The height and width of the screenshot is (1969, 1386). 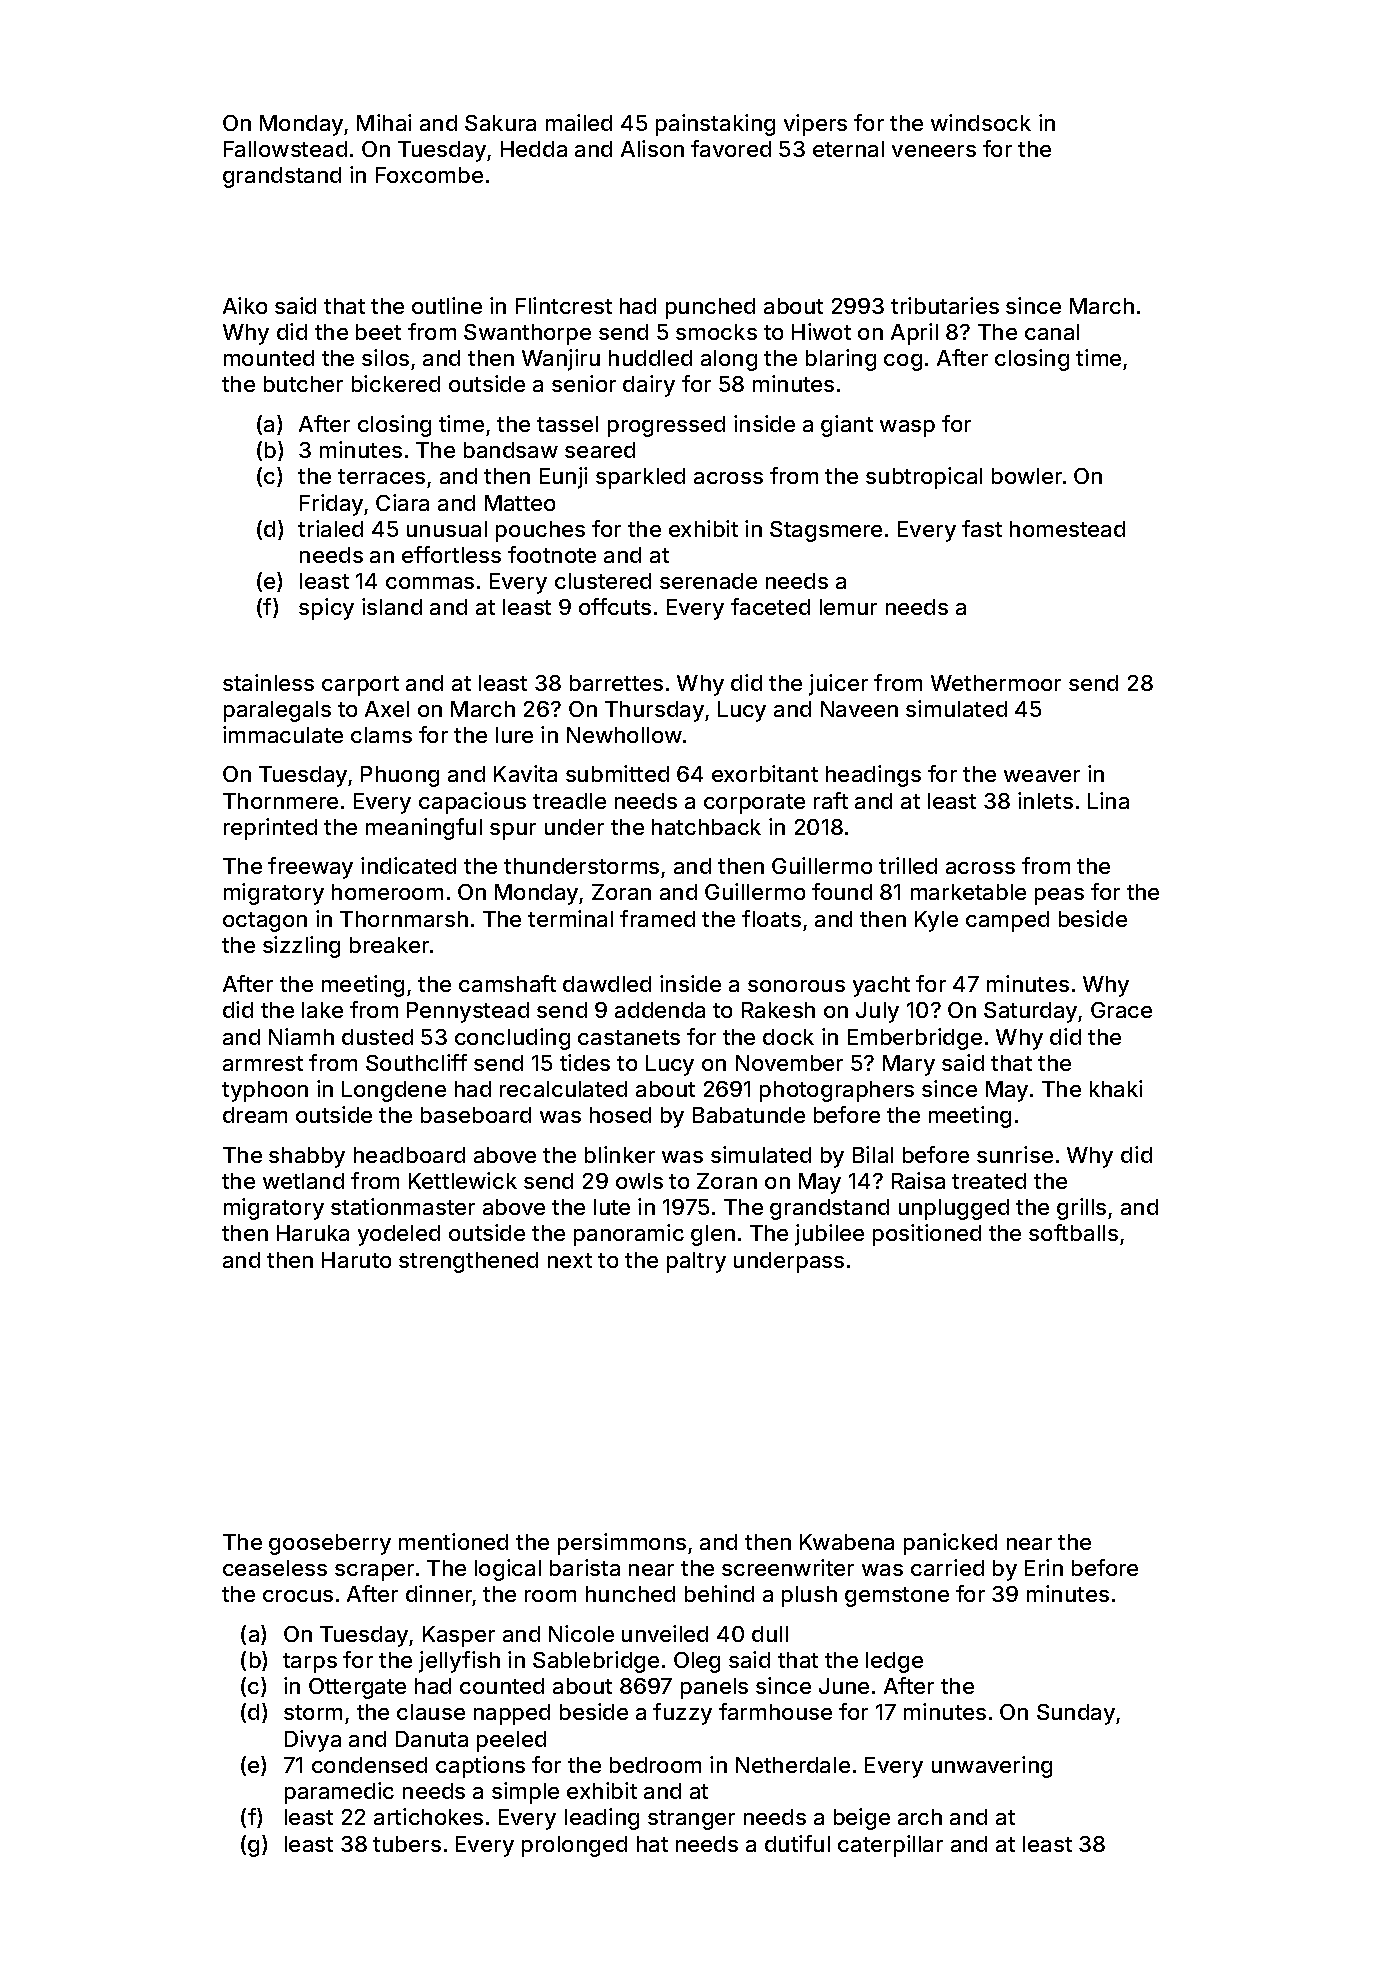 What do you see at coordinates (384, 122) in the screenshot?
I see `Mihai` at bounding box center [384, 122].
